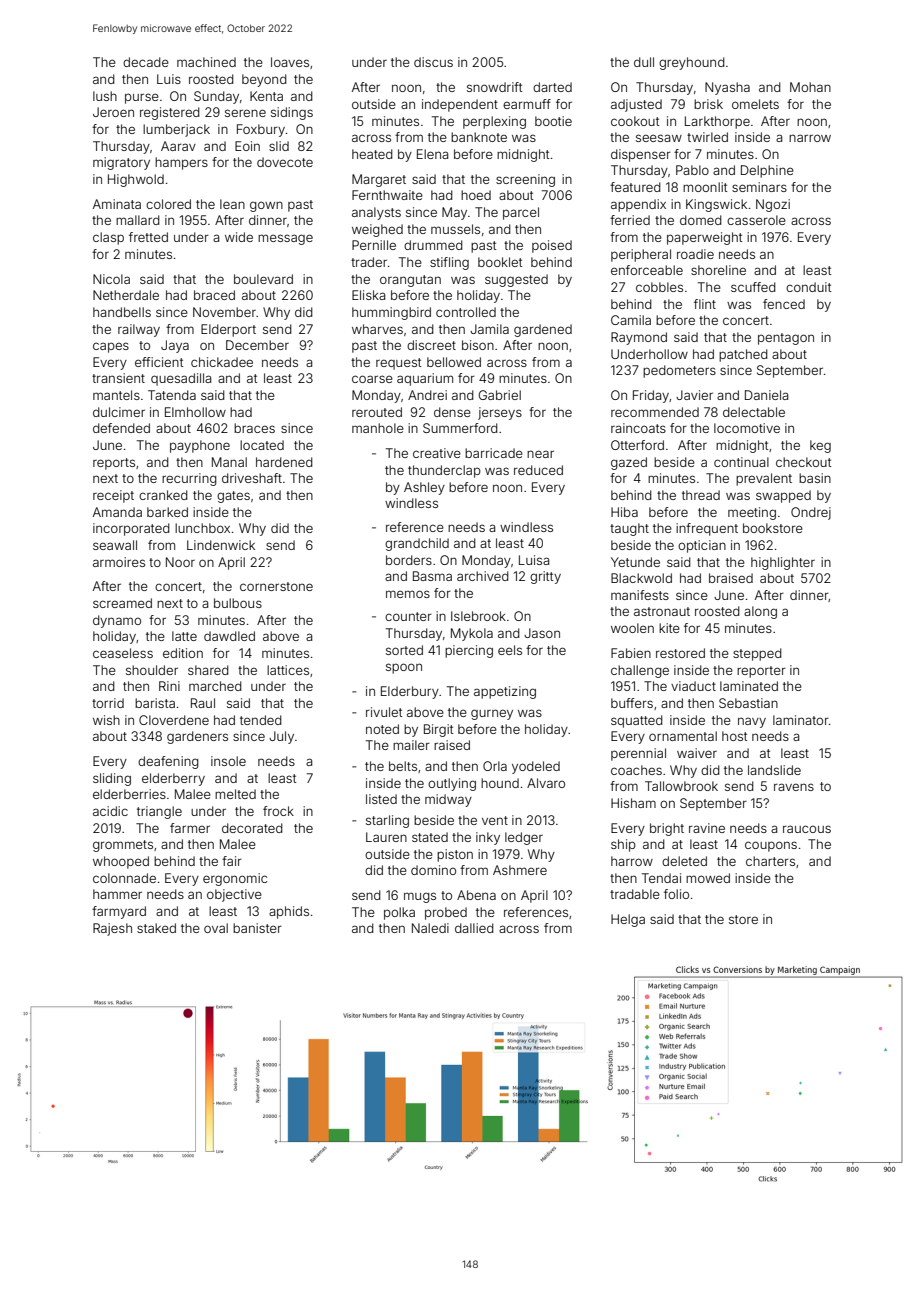 This screenshot has width=924, height=1308. I want to click on Manal, so click(229, 462).
